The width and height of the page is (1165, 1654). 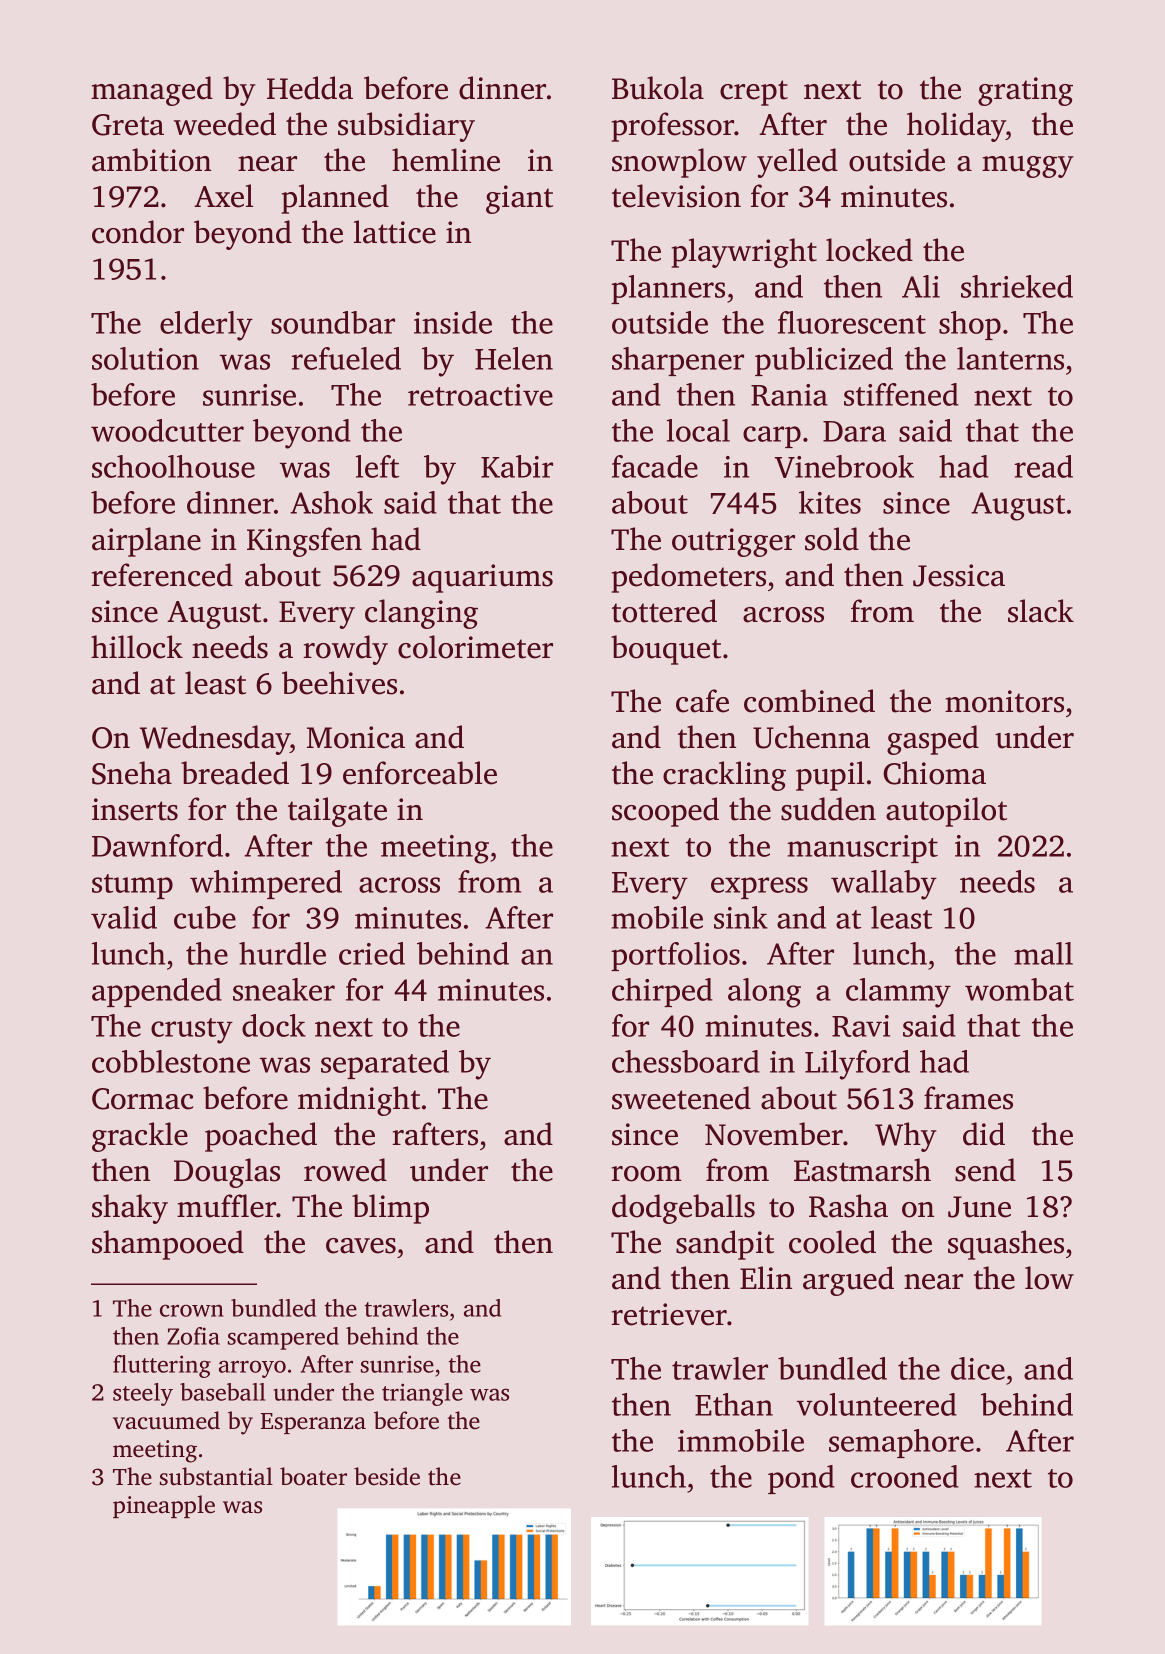 I want to click on Rasha, so click(x=848, y=1206).
